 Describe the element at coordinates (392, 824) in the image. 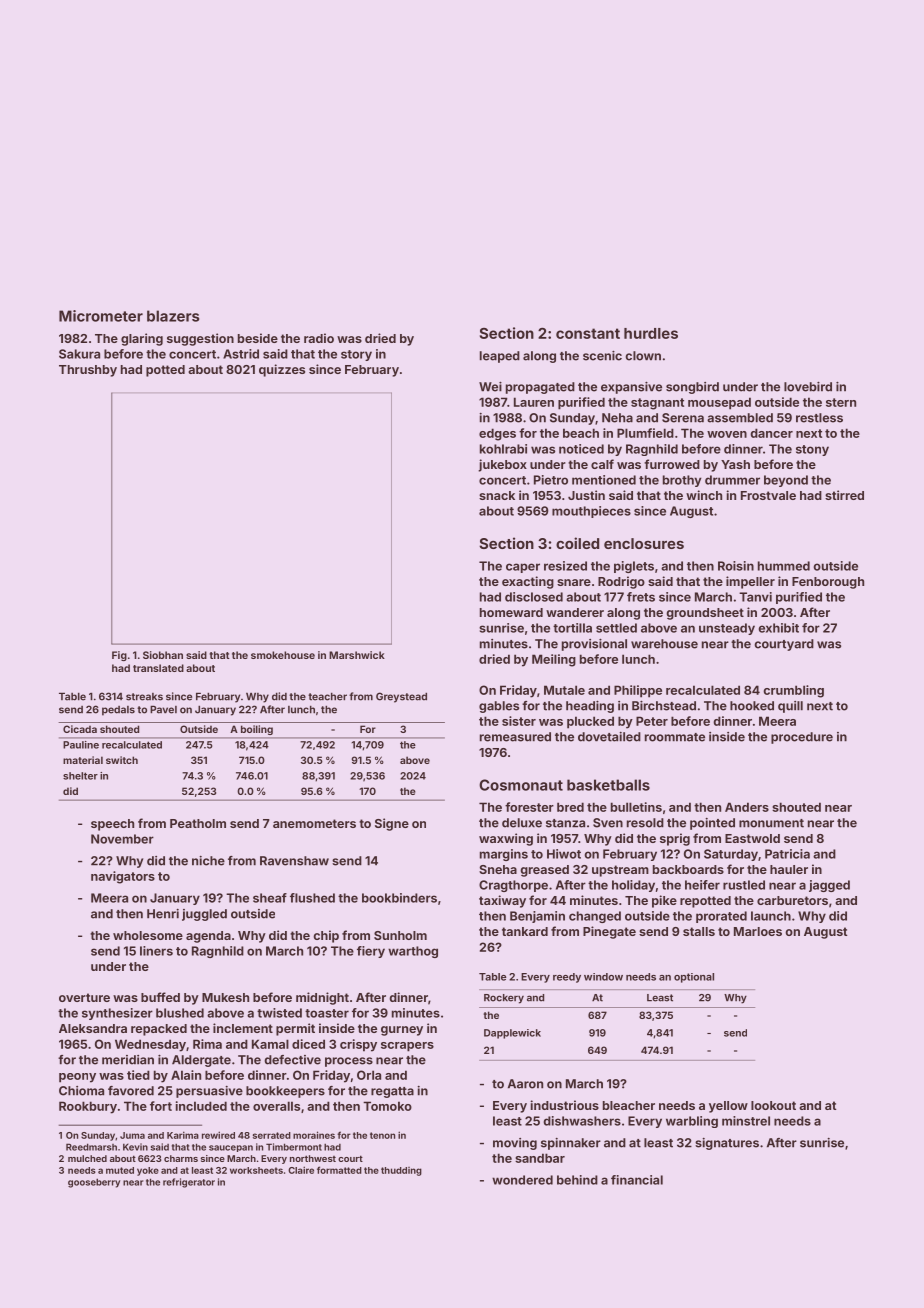

I see `Signe` at that location.
